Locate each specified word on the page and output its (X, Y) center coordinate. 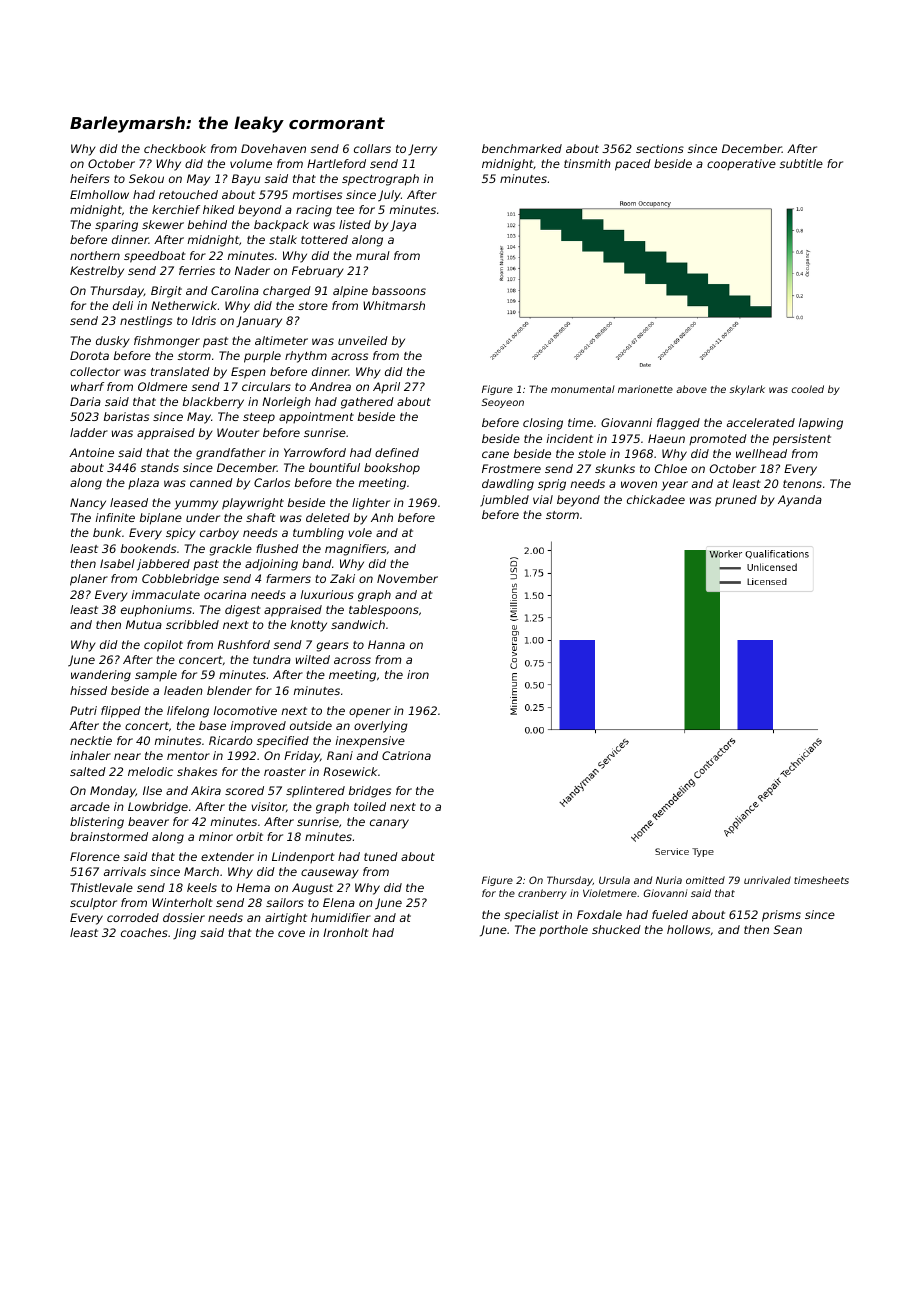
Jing (184, 934)
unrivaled (767, 880)
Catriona (406, 755)
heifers (90, 178)
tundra (272, 659)
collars (372, 148)
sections (660, 148)
